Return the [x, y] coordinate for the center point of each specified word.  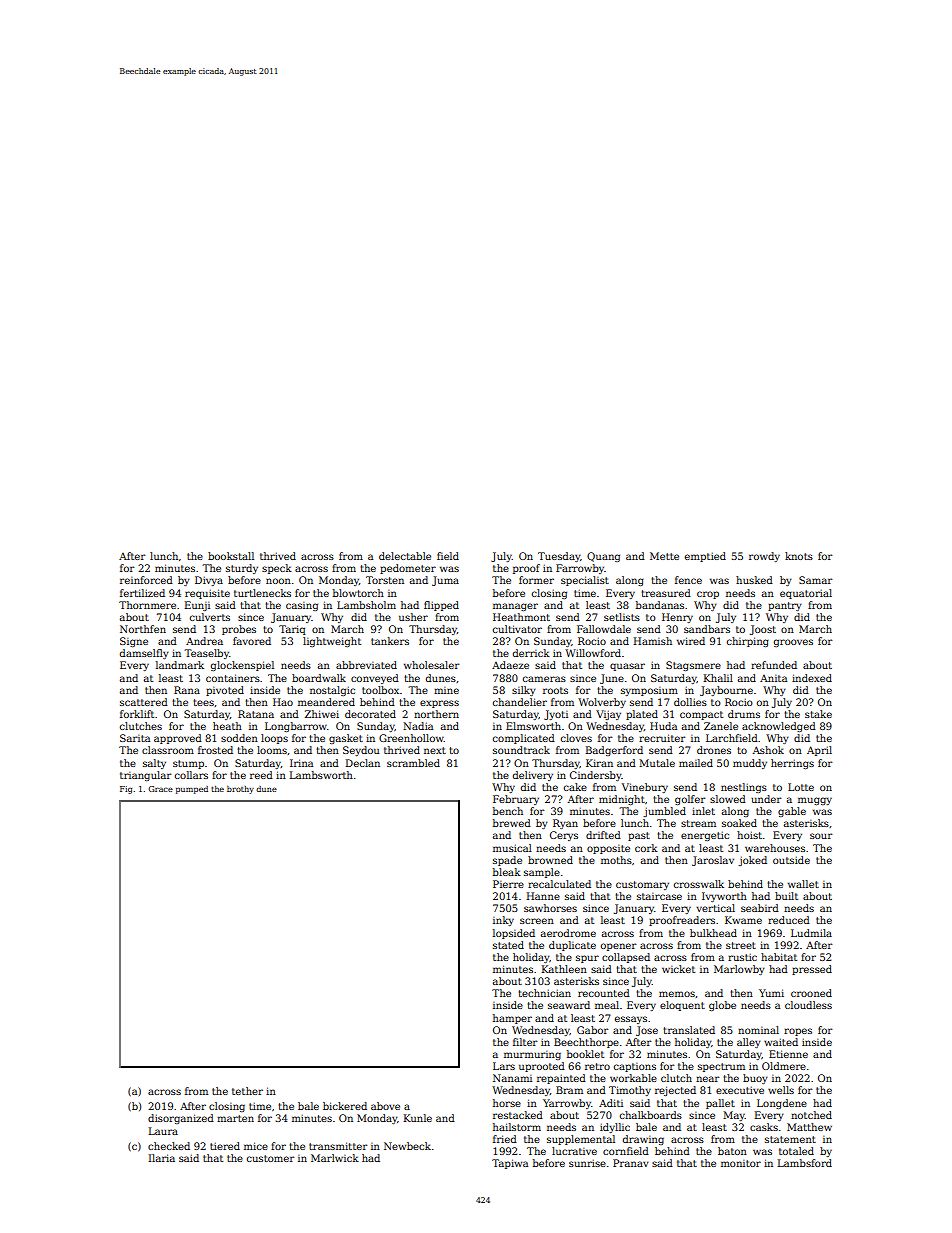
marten [235, 1118]
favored [252, 641]
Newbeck [407, 1146]
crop [708, 595]
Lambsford [805, 1163]
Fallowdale [604, 629]
